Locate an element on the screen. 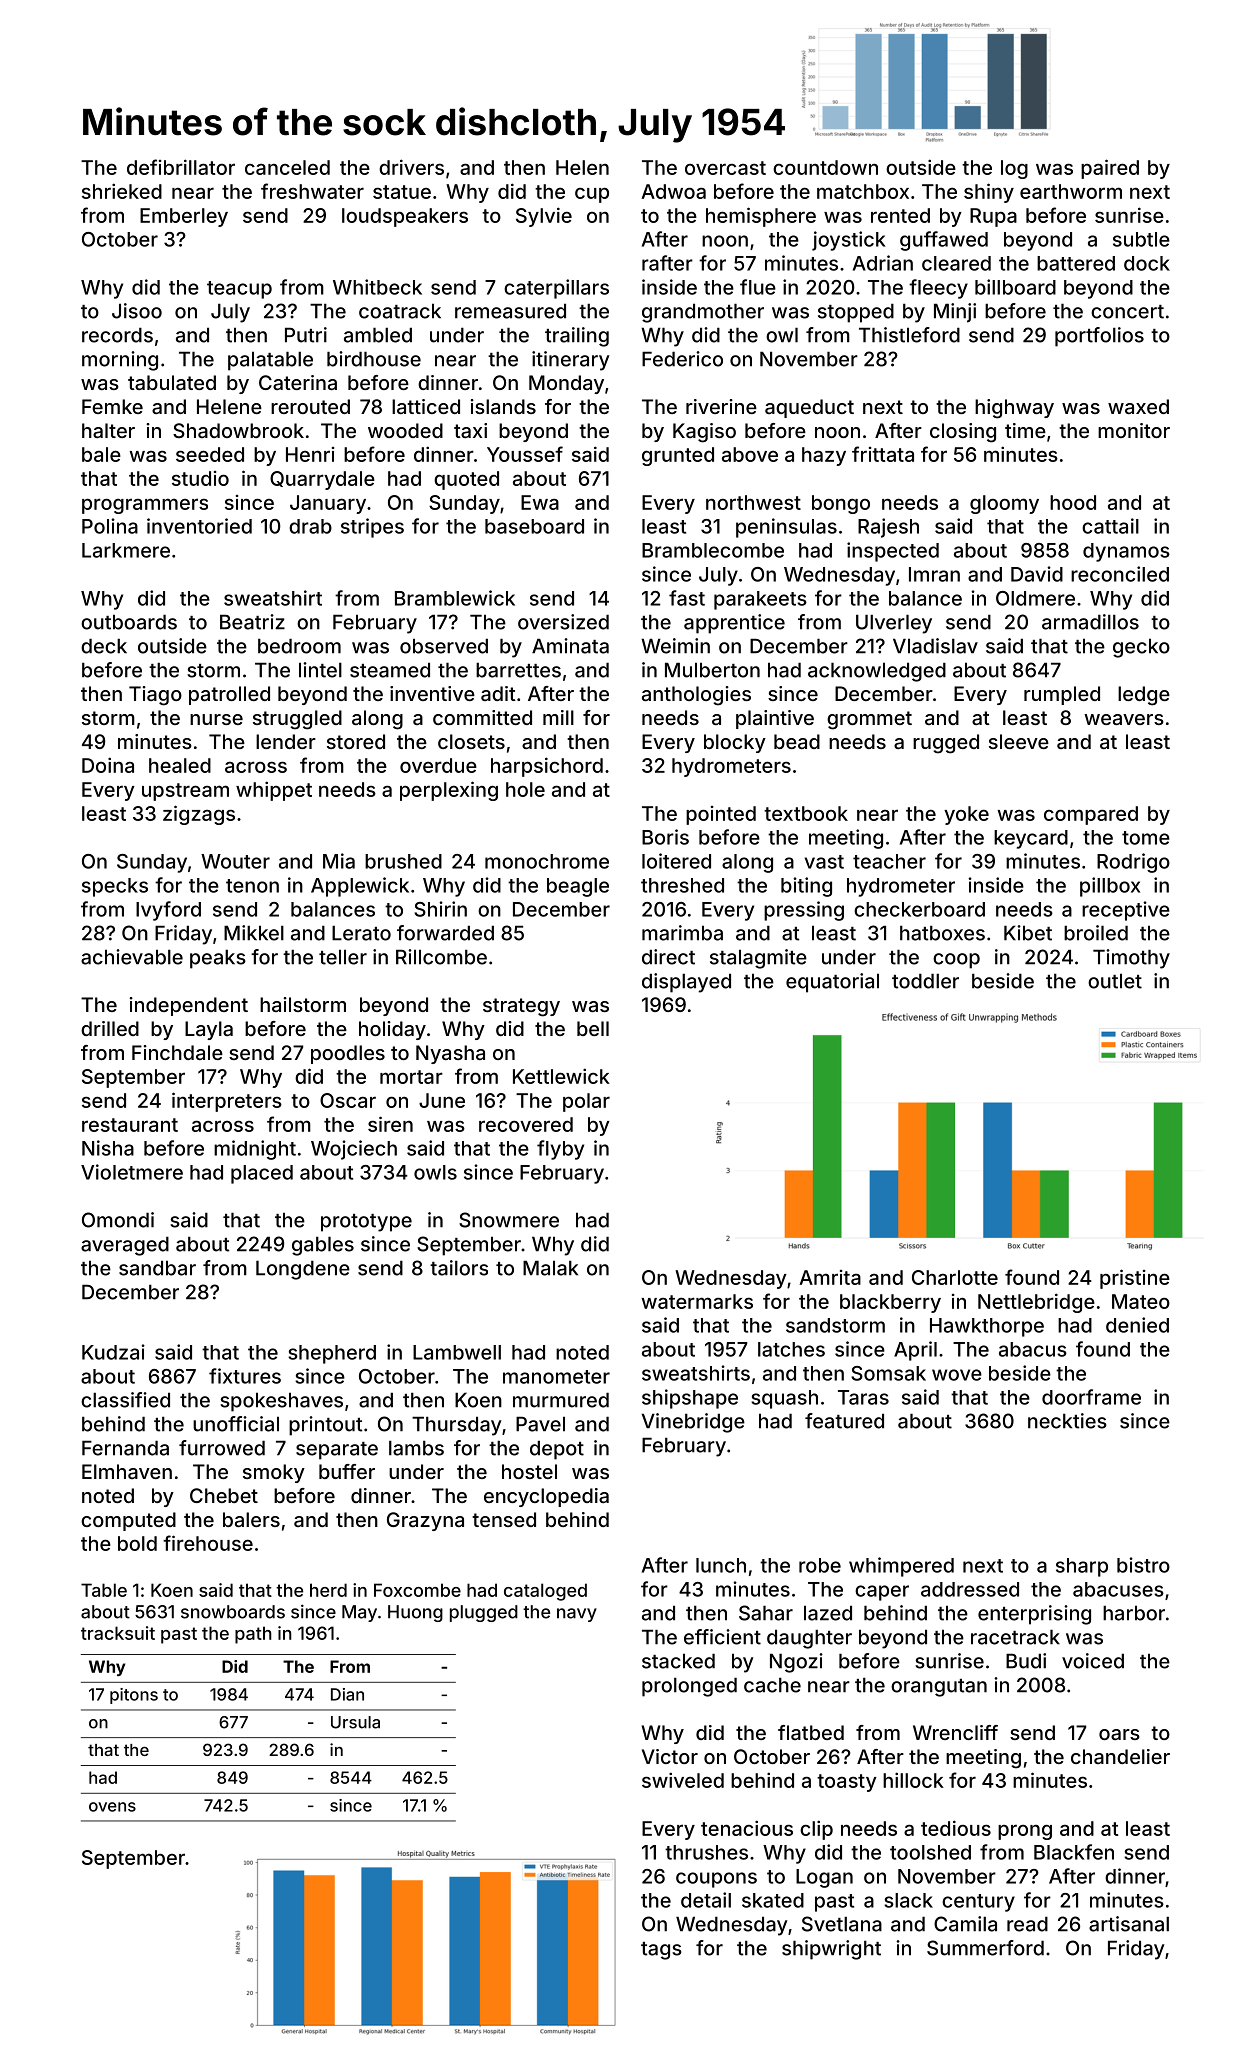  stacked is located at coordinates (678, 1661).
